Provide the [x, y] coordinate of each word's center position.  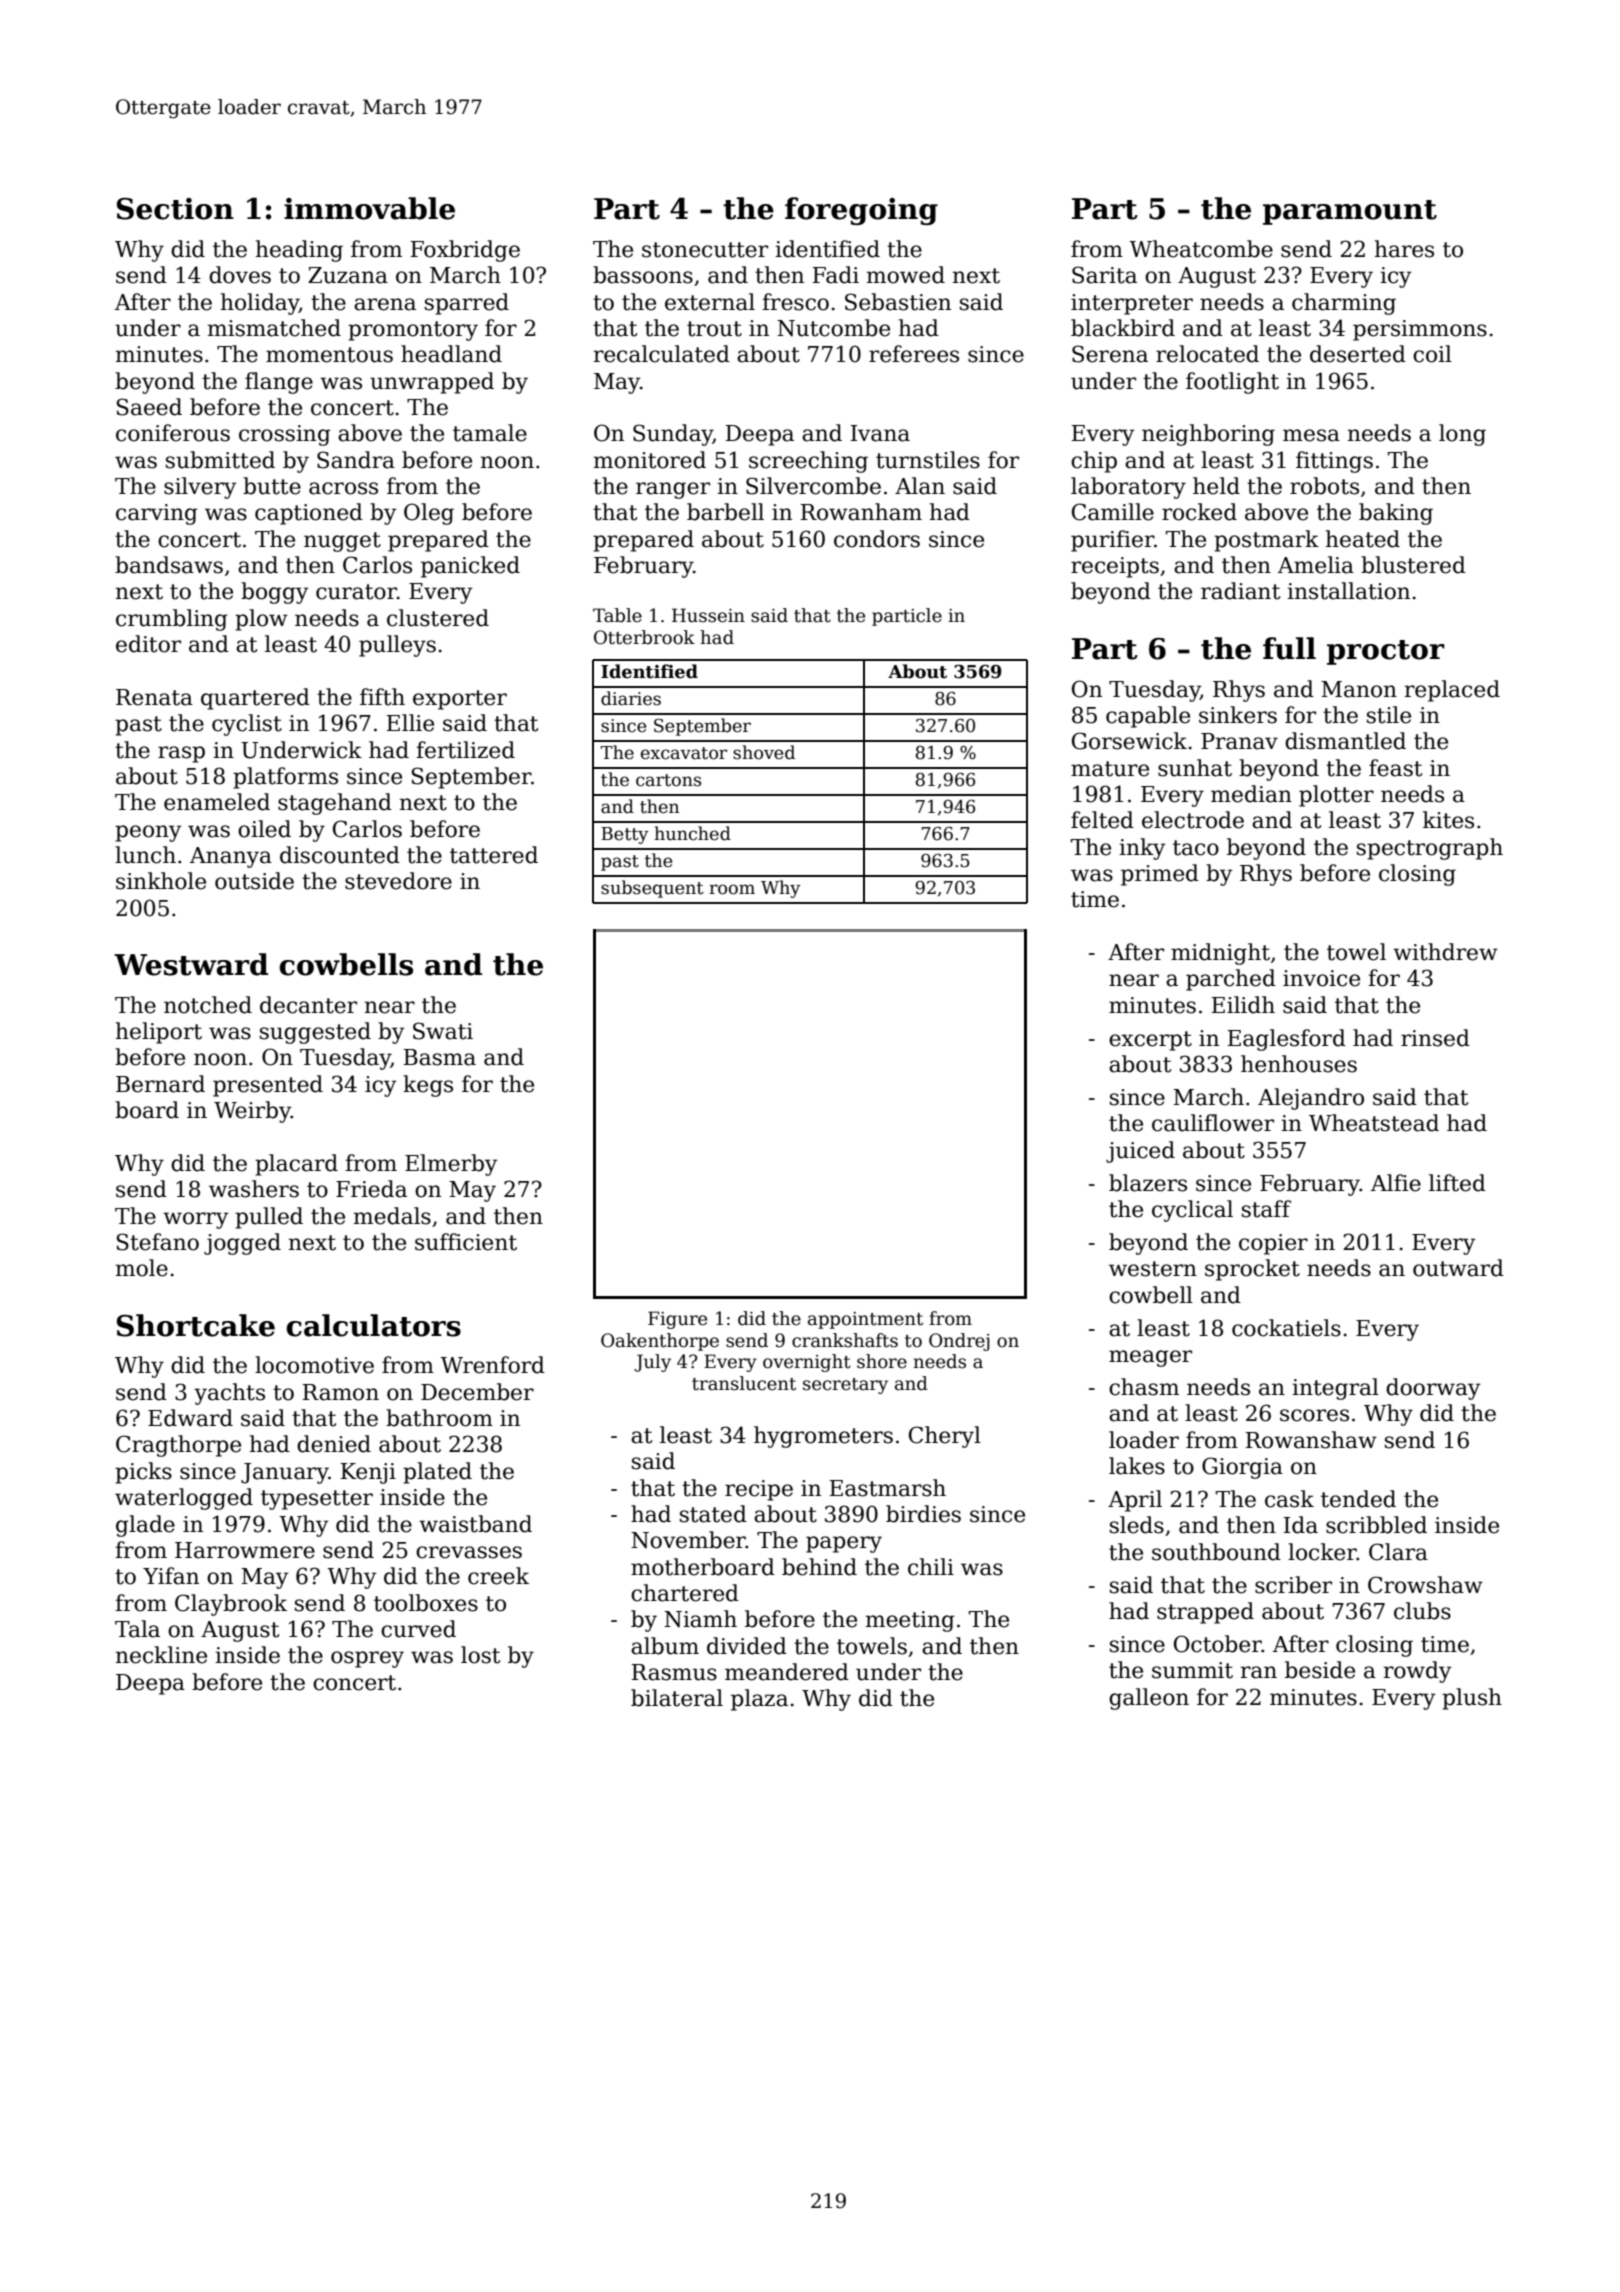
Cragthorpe [178, 1446]
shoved [764, 752]
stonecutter [705, 250]
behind [819, 1567]
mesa [1311, 435]
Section [175, 209]
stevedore [398, 881]
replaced [1452, 691]
